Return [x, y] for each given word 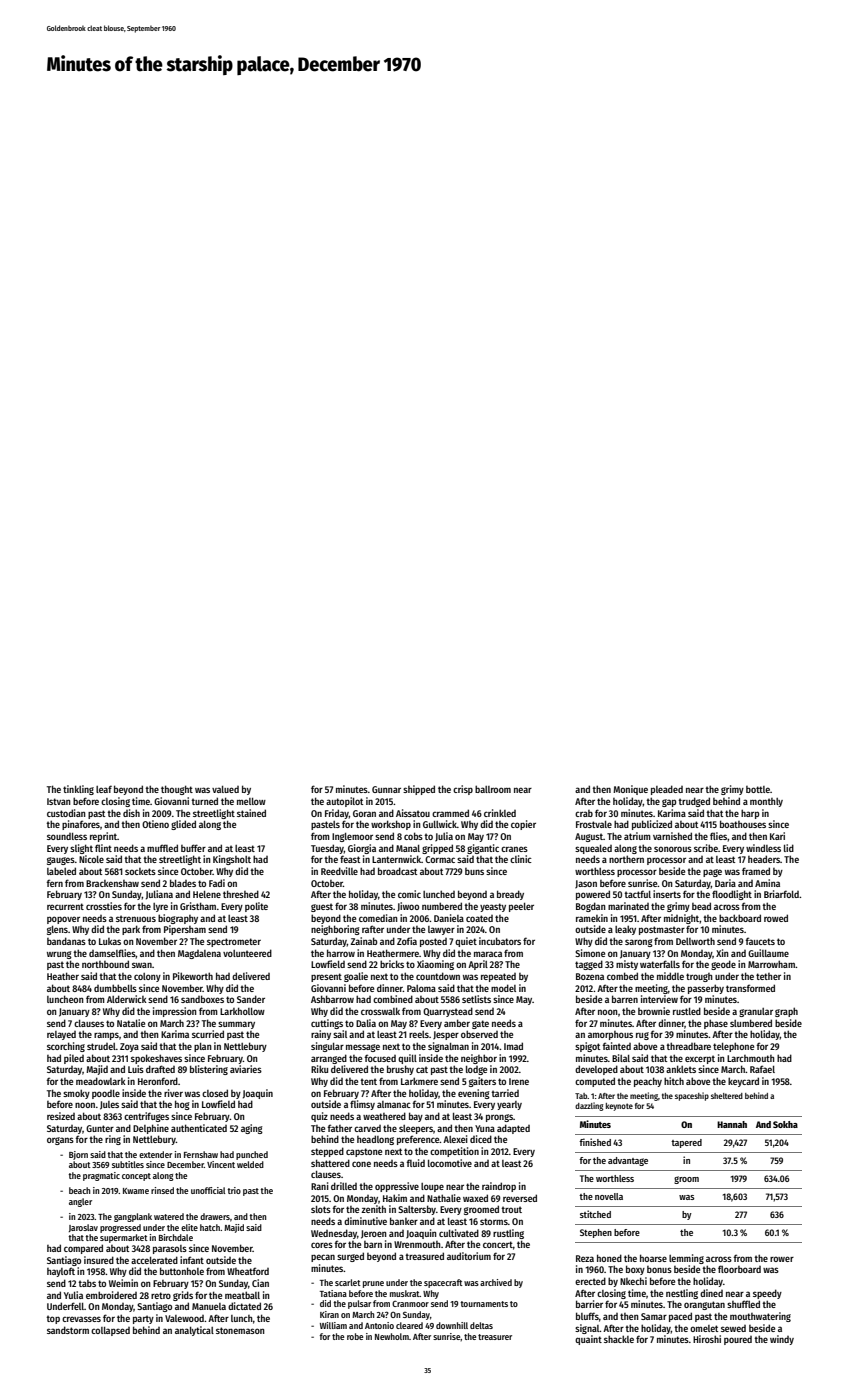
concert [498, 1244]
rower [782, 1259]
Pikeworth [193, 976]
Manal [408, 848]
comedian [378, 918]
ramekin [592, 918]
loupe [432, 1187]
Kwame [136, 1191]
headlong [375, 1140]
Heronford [158, 1081]
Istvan [59, 801]
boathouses [743, 824]
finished [595, 1142]
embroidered [111, 1295]
